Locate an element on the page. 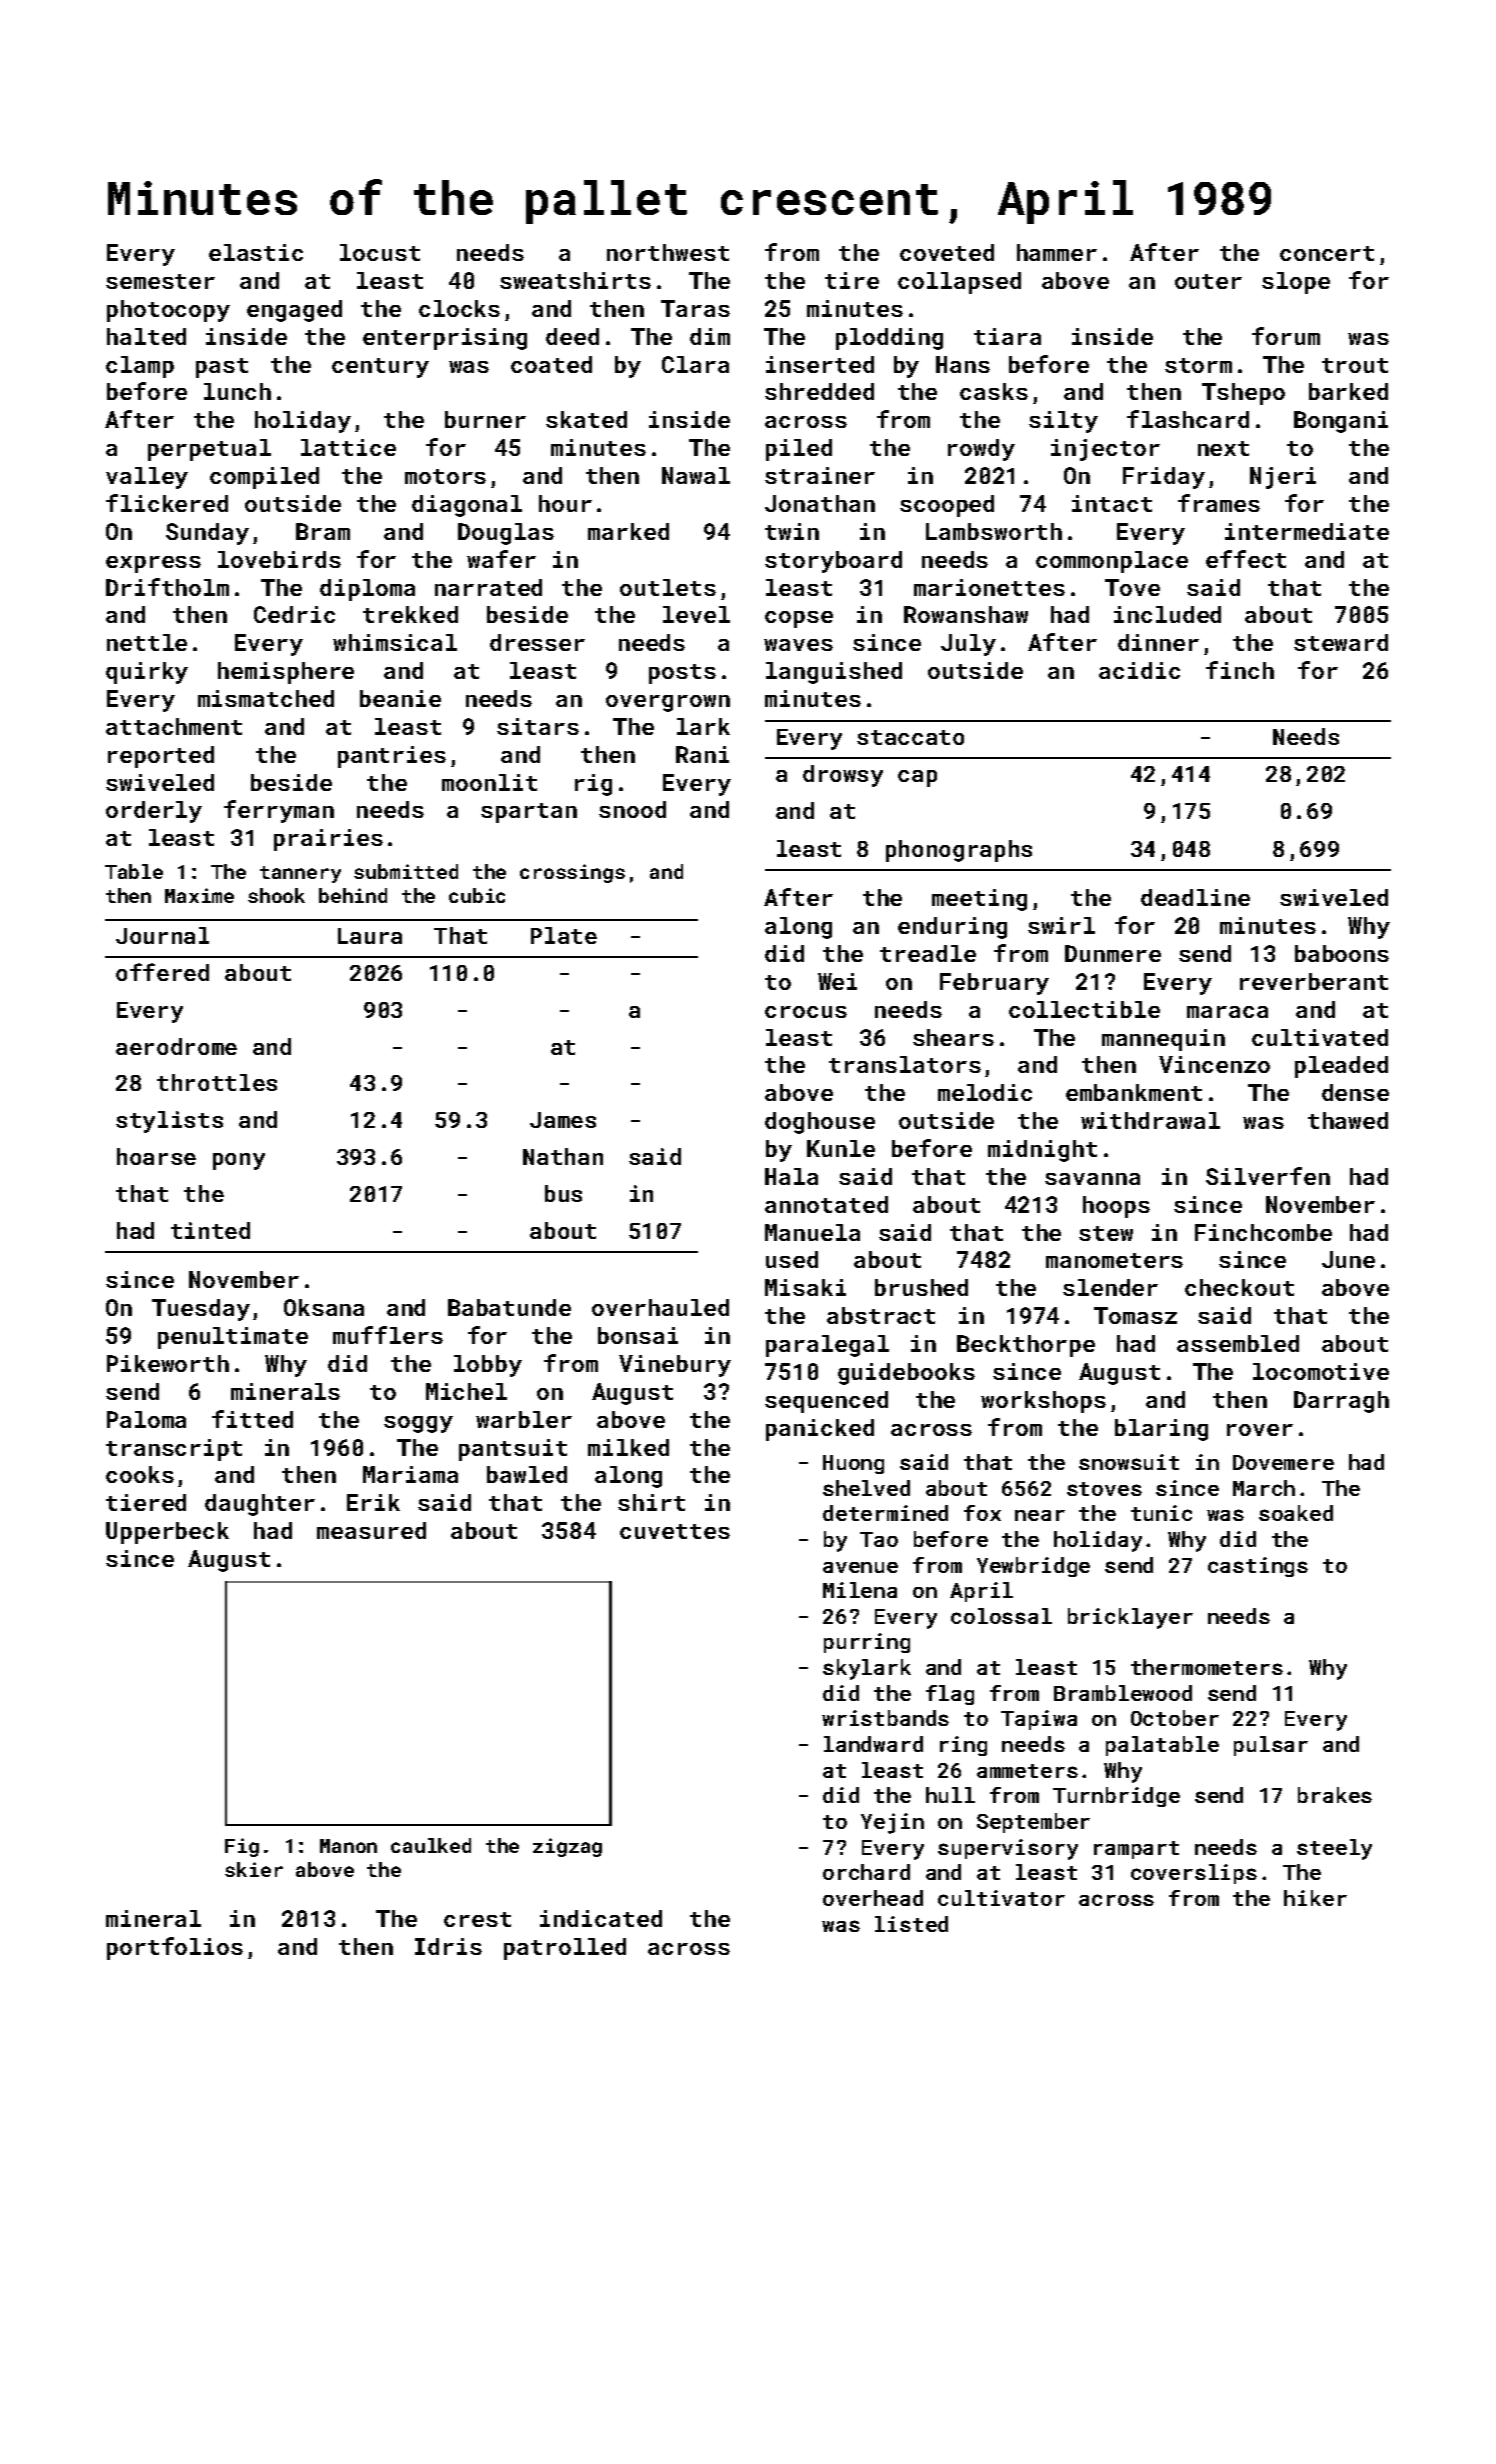 This page has width=1496, height=2464. plodding is located at coordinates (889, 339).
